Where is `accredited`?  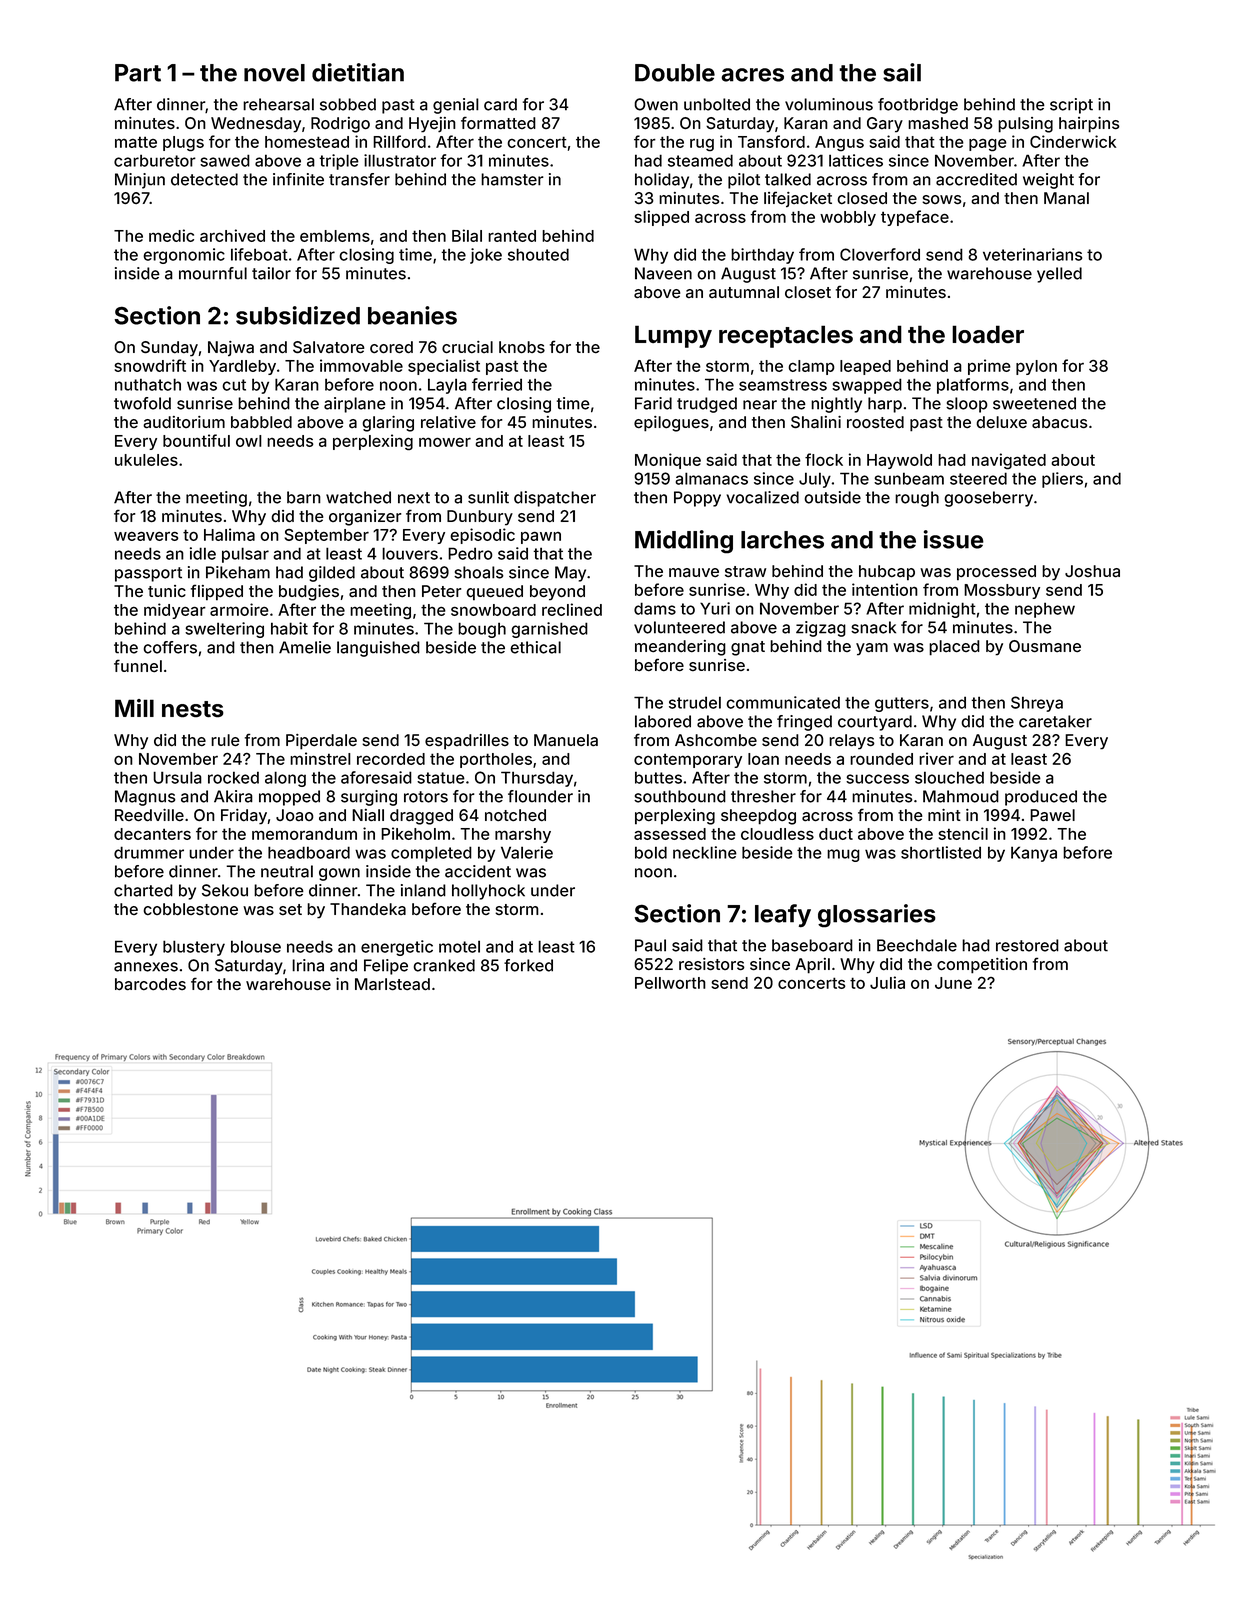 accredited is located at coordinates (976, 179).
